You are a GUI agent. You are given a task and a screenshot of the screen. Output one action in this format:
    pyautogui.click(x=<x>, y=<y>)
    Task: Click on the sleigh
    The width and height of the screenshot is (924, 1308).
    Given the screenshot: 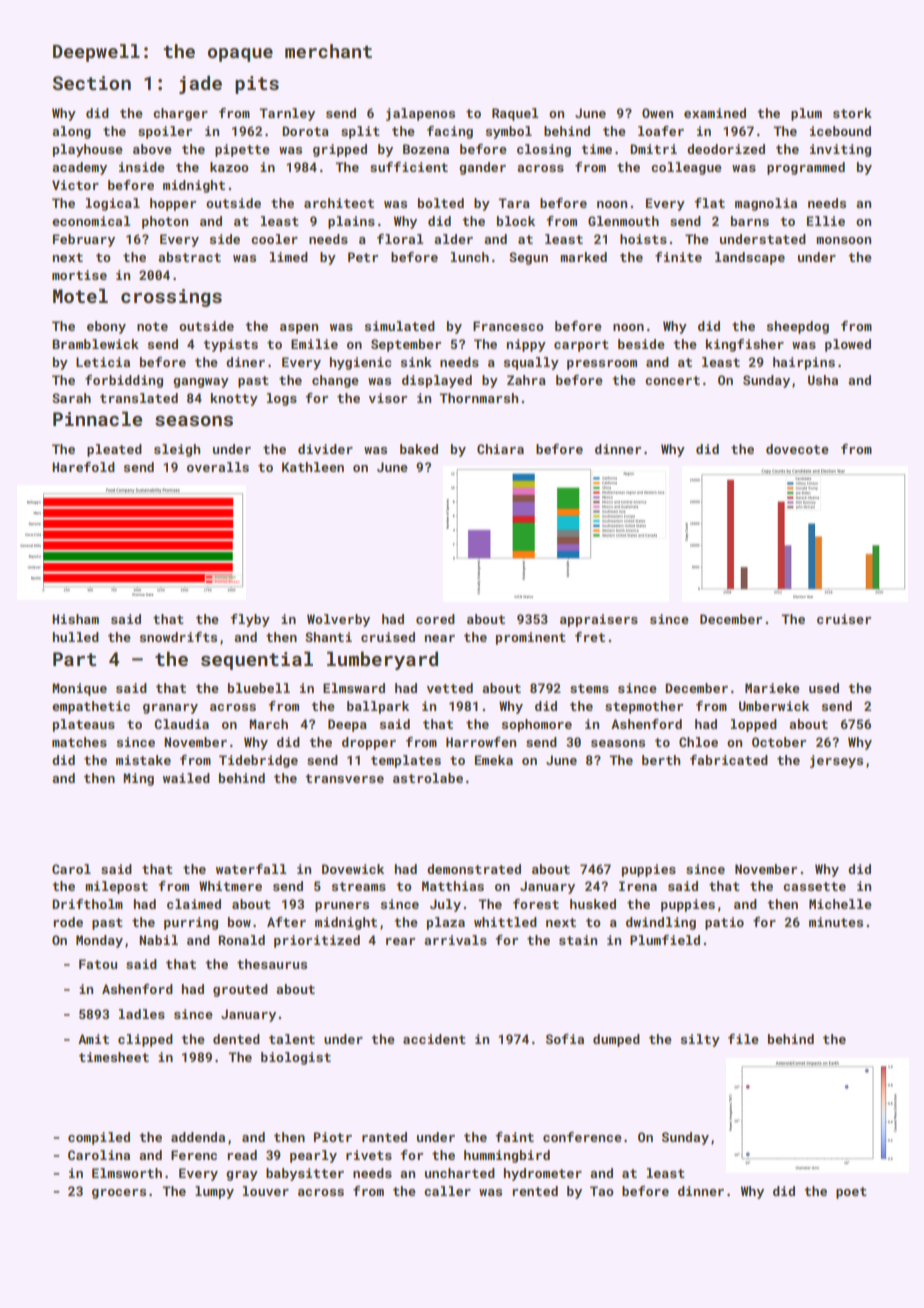 What is the action you would take?
    pyautogui.click(x=177, y=450)
